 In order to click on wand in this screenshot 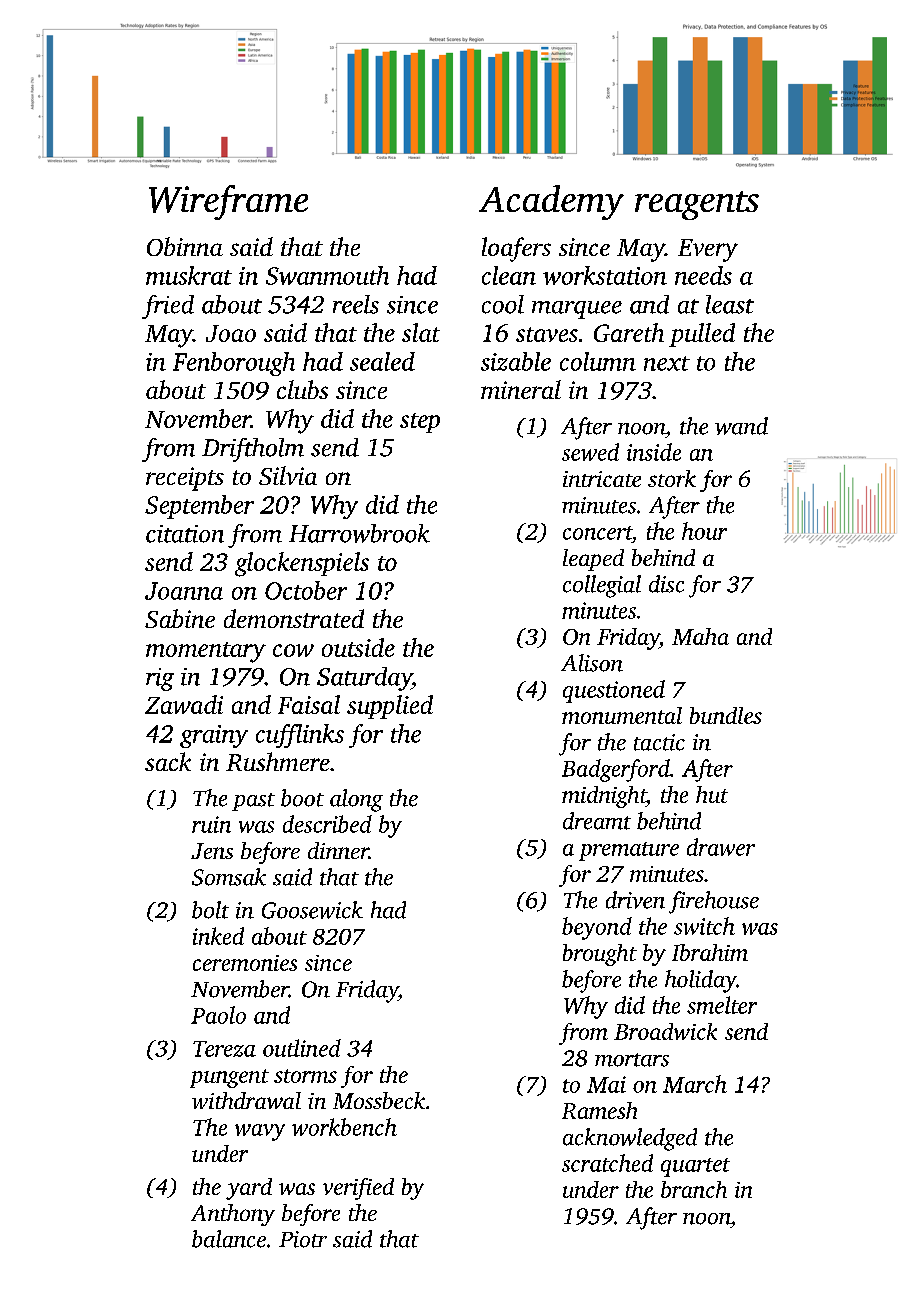, I will do `click(741, 426)`.
